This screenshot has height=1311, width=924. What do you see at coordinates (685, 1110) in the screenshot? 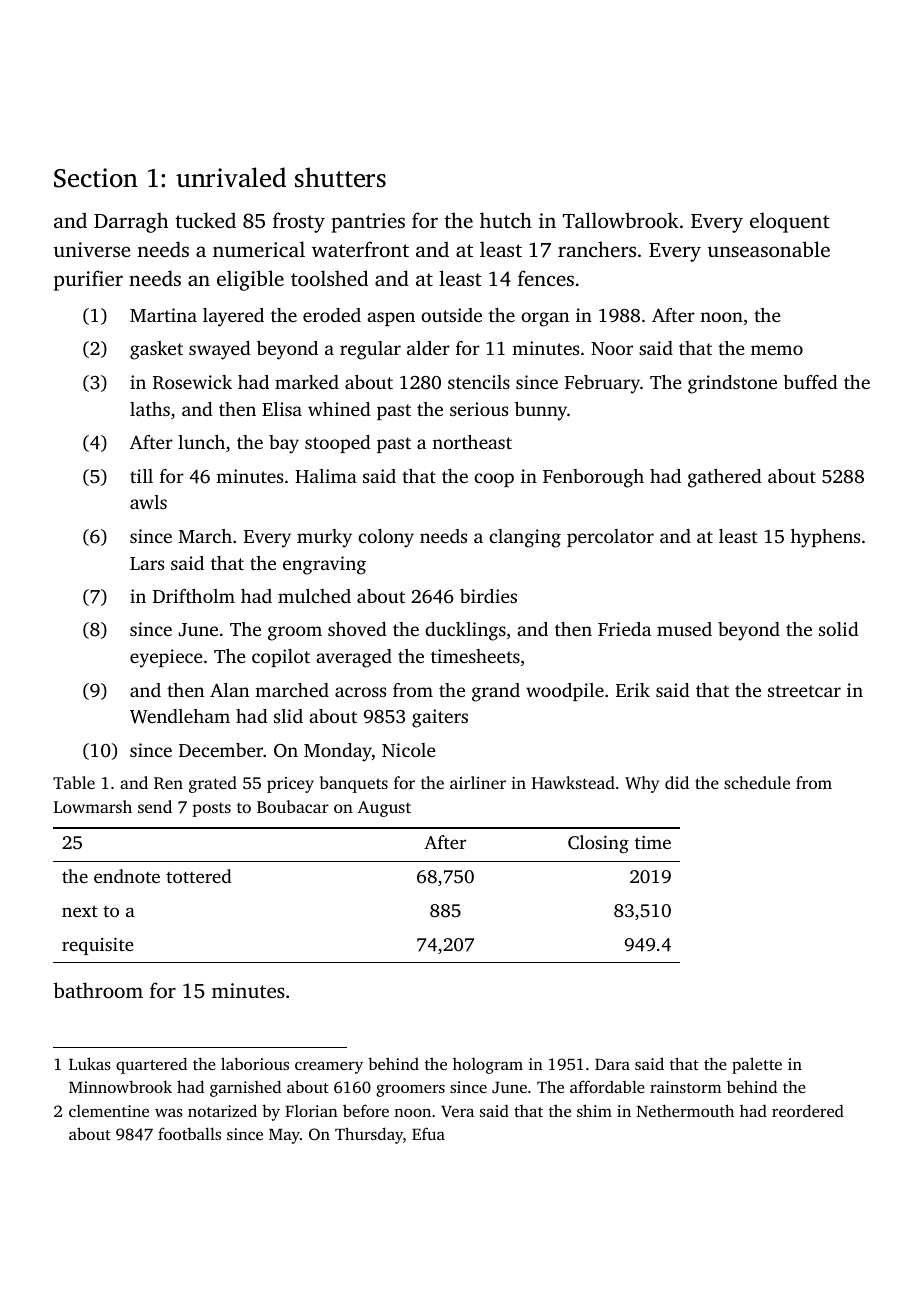
I see `Nethermouth` at bounding box center [685, 1110].
